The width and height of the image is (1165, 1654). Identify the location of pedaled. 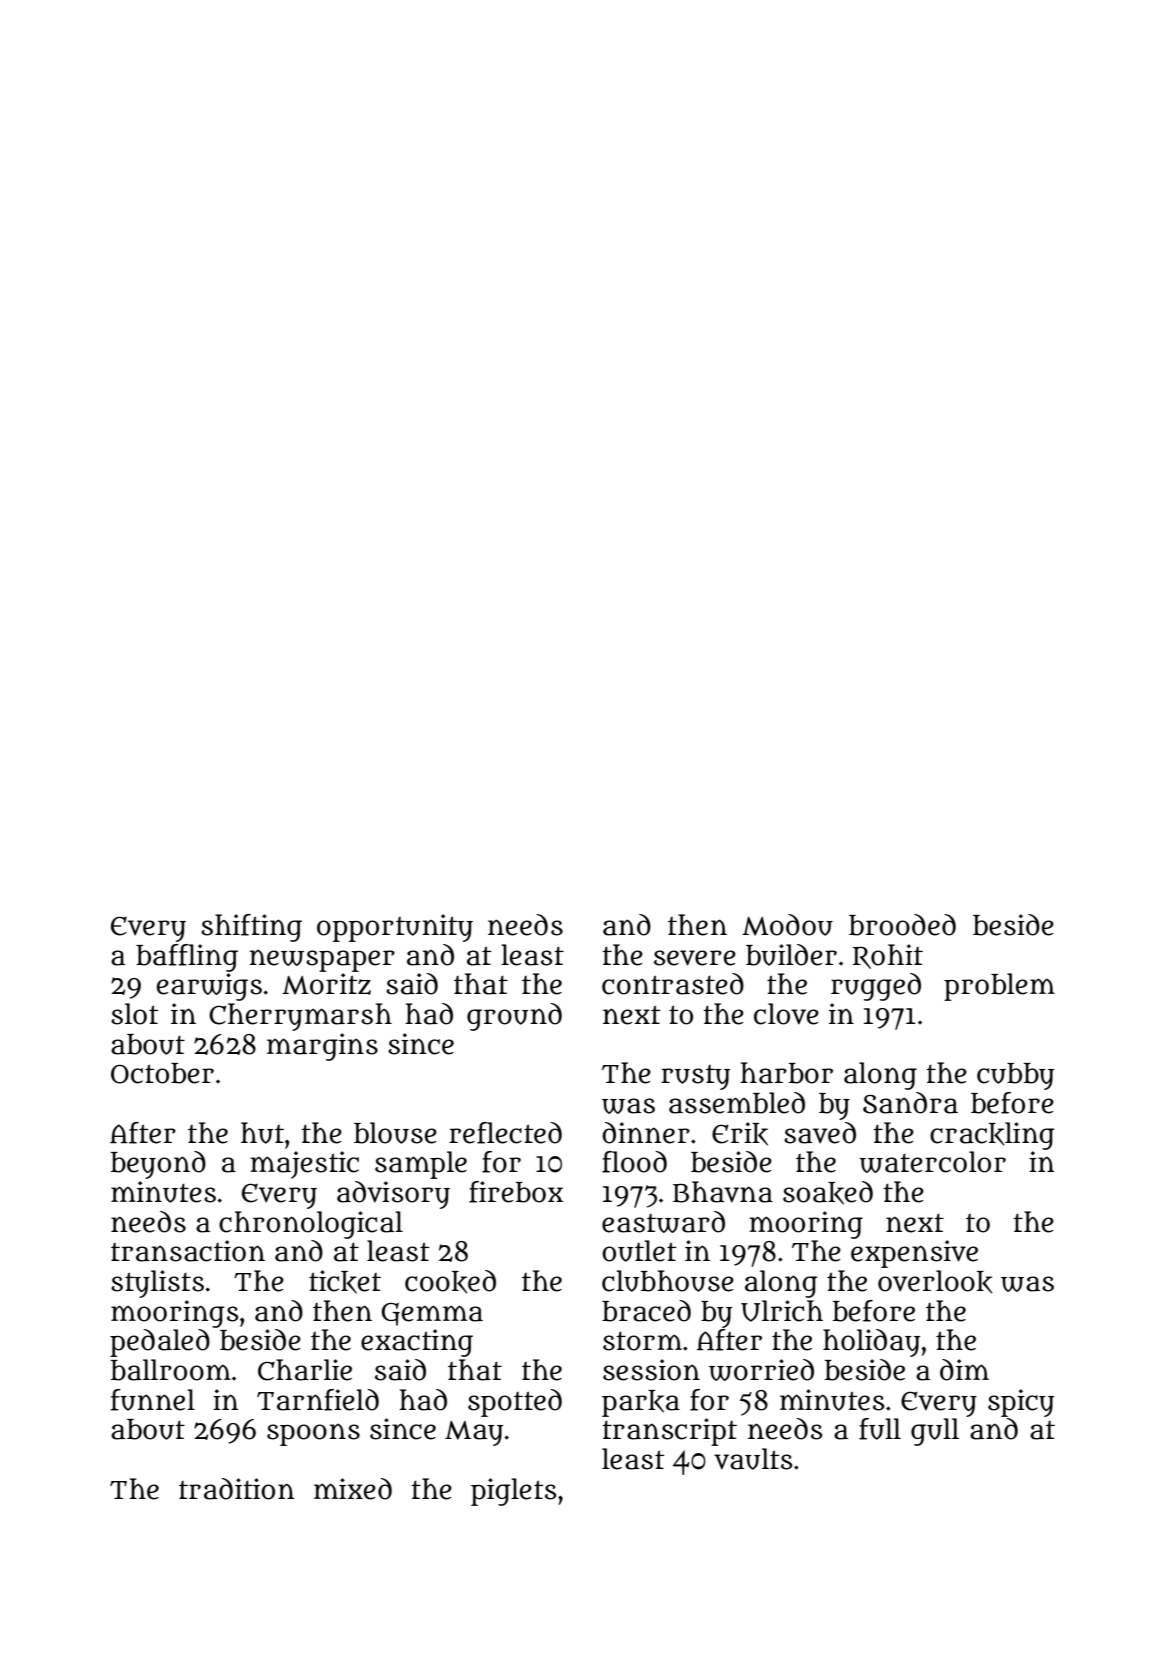
(160, 1343).
